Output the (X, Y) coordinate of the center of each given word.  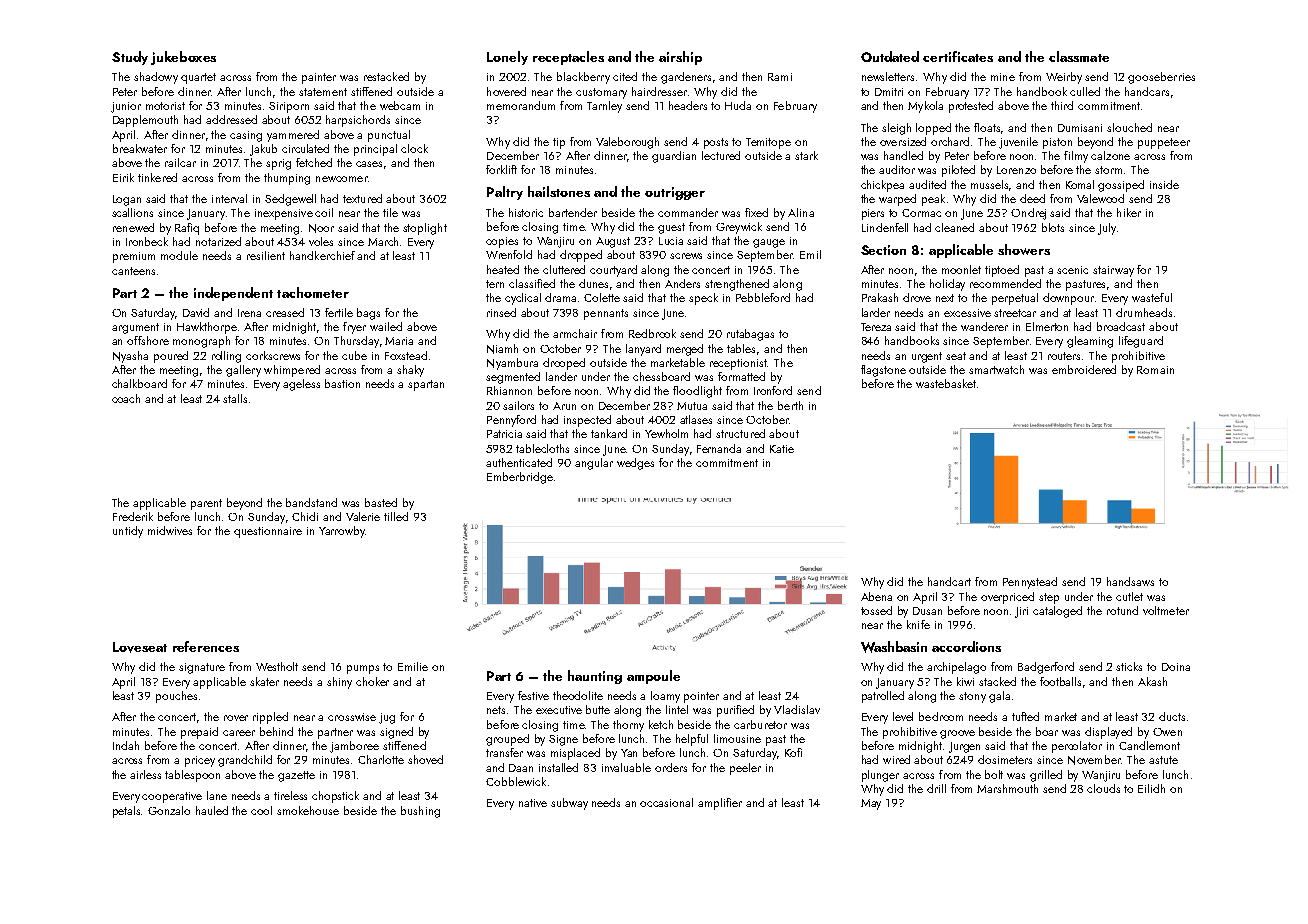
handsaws (1130, 581)
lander (561, 376)
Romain (1155, 370)
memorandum (521, 105)
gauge (769, 243)
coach (126, 398)
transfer (504, 752)
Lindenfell (885, 227)
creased (285, 312)
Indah (126, 745)
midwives (170, 530)
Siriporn (289, 107)
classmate (1079, 56)
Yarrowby (342, 532)
